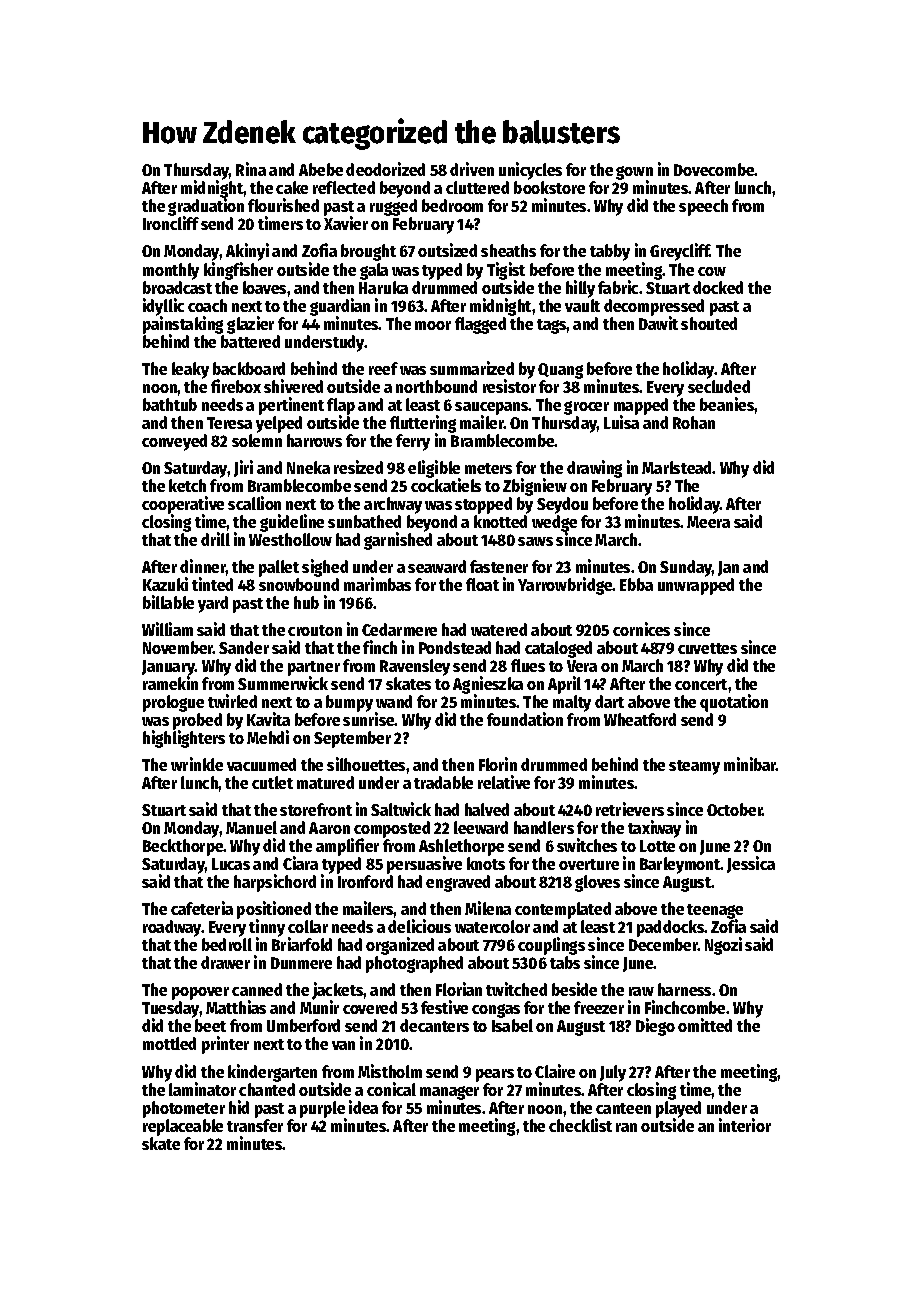 The image size is (924, 1314). Describe the element at coordinates (452, 205) in the page. I see `bedroom` at that location.
